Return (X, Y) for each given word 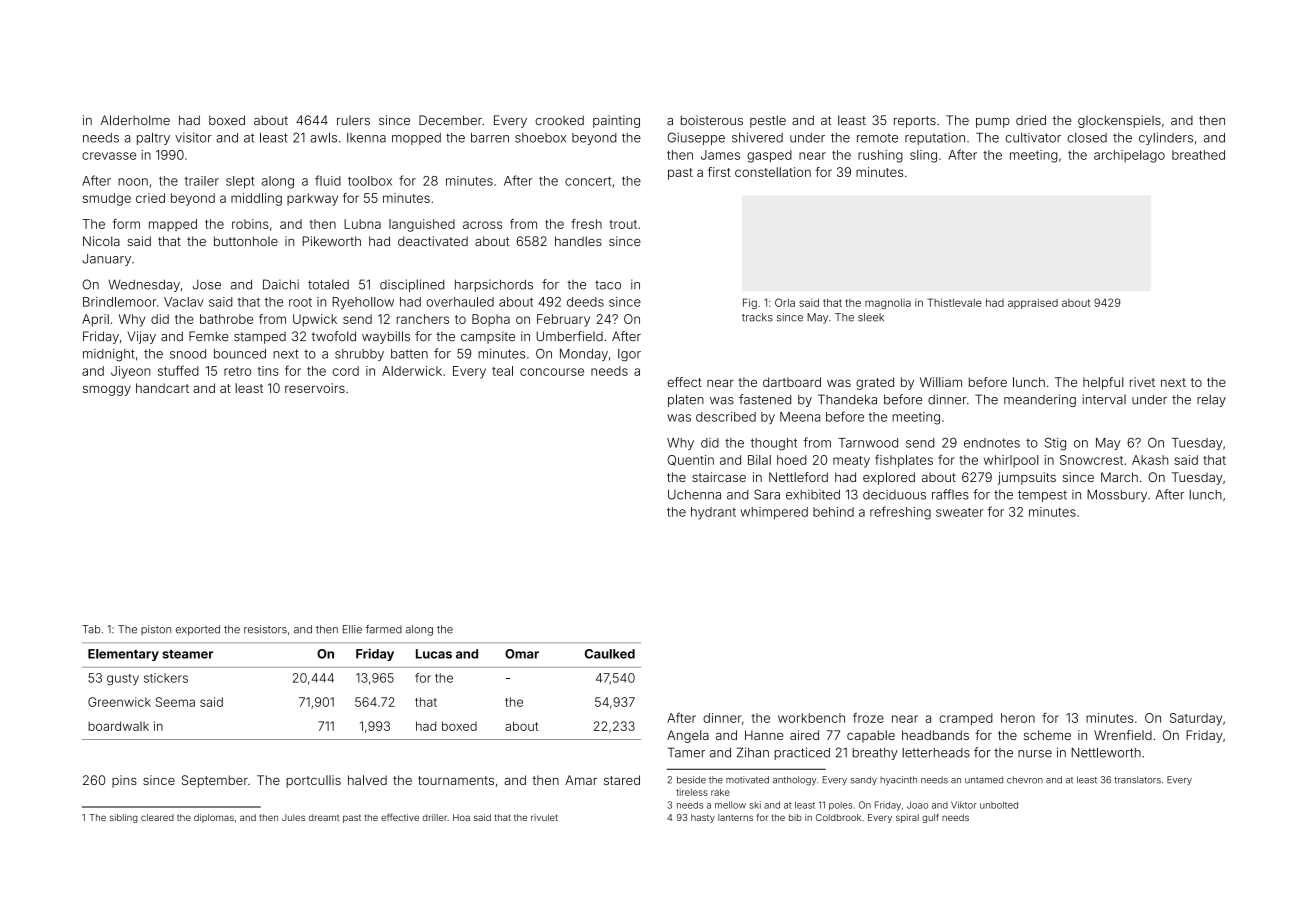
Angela (688, 736)
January (106, 260)
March (1119, 477)
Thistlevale (954, 302)
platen (686, 400)
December (450, 120)
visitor (193, 137)
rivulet (544, 817)
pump (993, 123)
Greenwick (119, 702)
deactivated (433, 241)
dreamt (324, 817)
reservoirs (315, 388)
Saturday (1196, 719)
